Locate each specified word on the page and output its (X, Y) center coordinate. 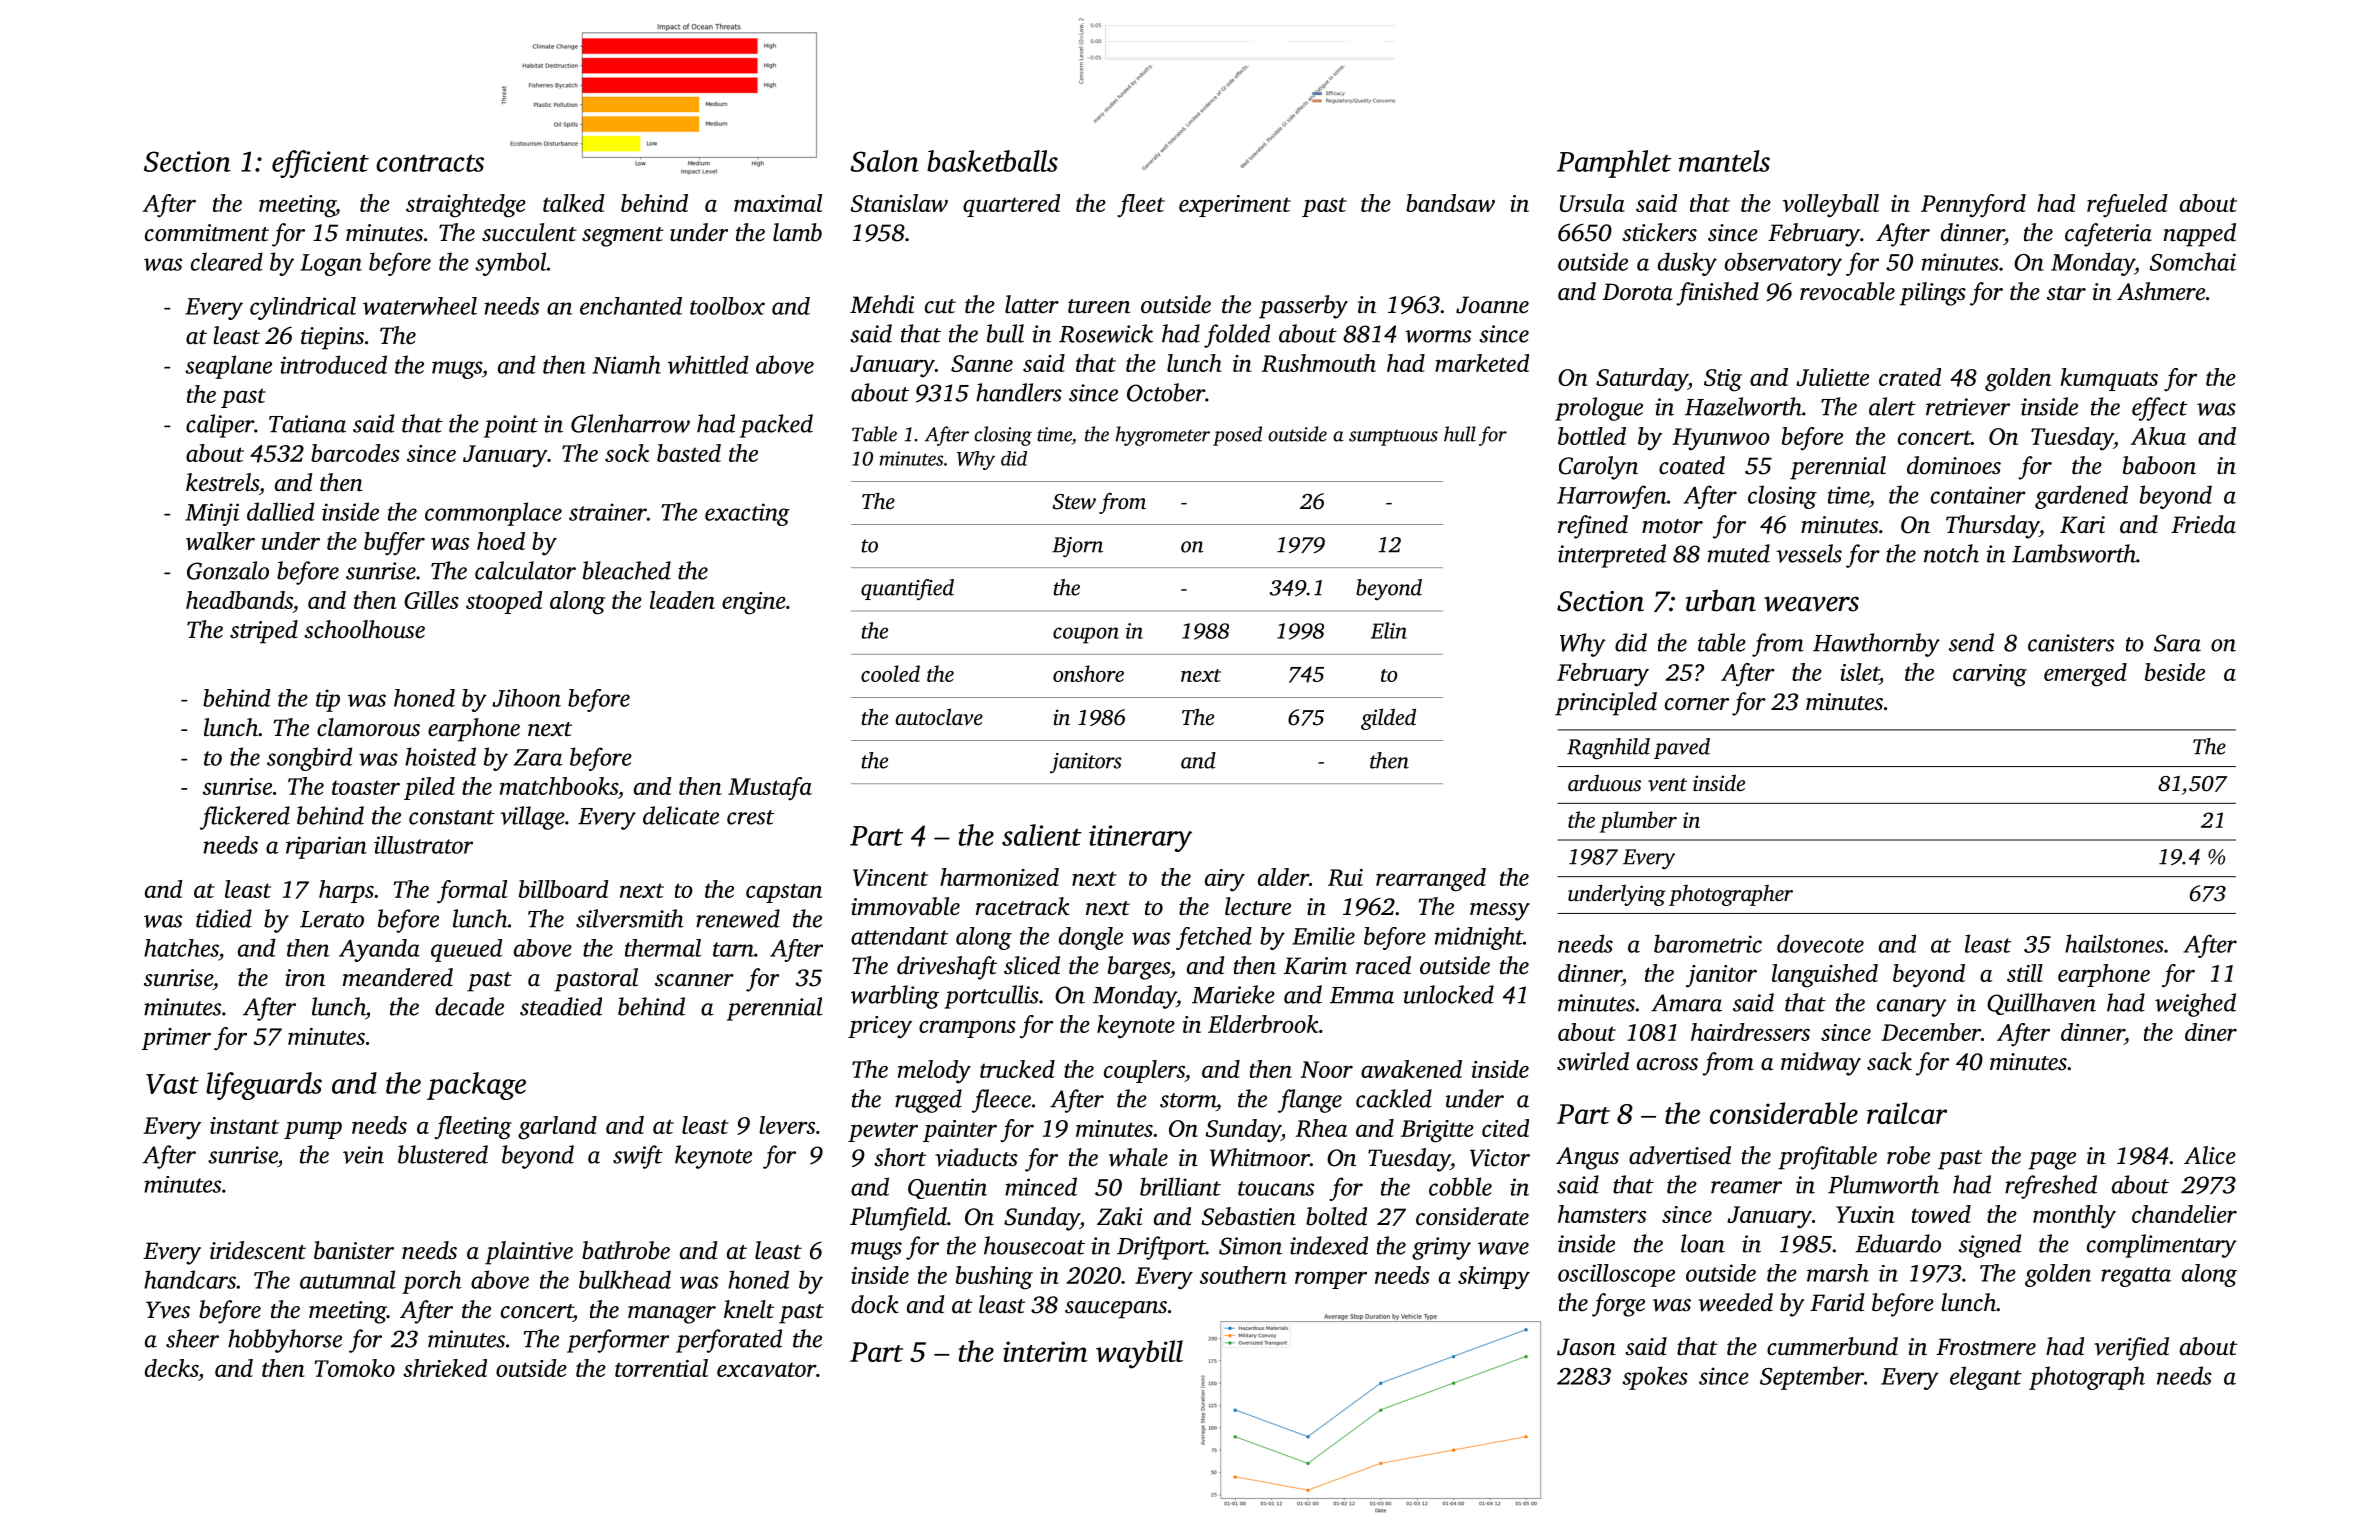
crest (750, 817)
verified (2131, 1349)
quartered (1011, 205)
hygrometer (1163, 436)
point (511, 426)
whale (1138, 1157)
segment (623, 237)
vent (1667, 785)
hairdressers (1750, 1032)
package (476, 1086)
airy (1225, 880)
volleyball (1831, 206)
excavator (766, 1369)
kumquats (2109, 379)
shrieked (445, 1368)
